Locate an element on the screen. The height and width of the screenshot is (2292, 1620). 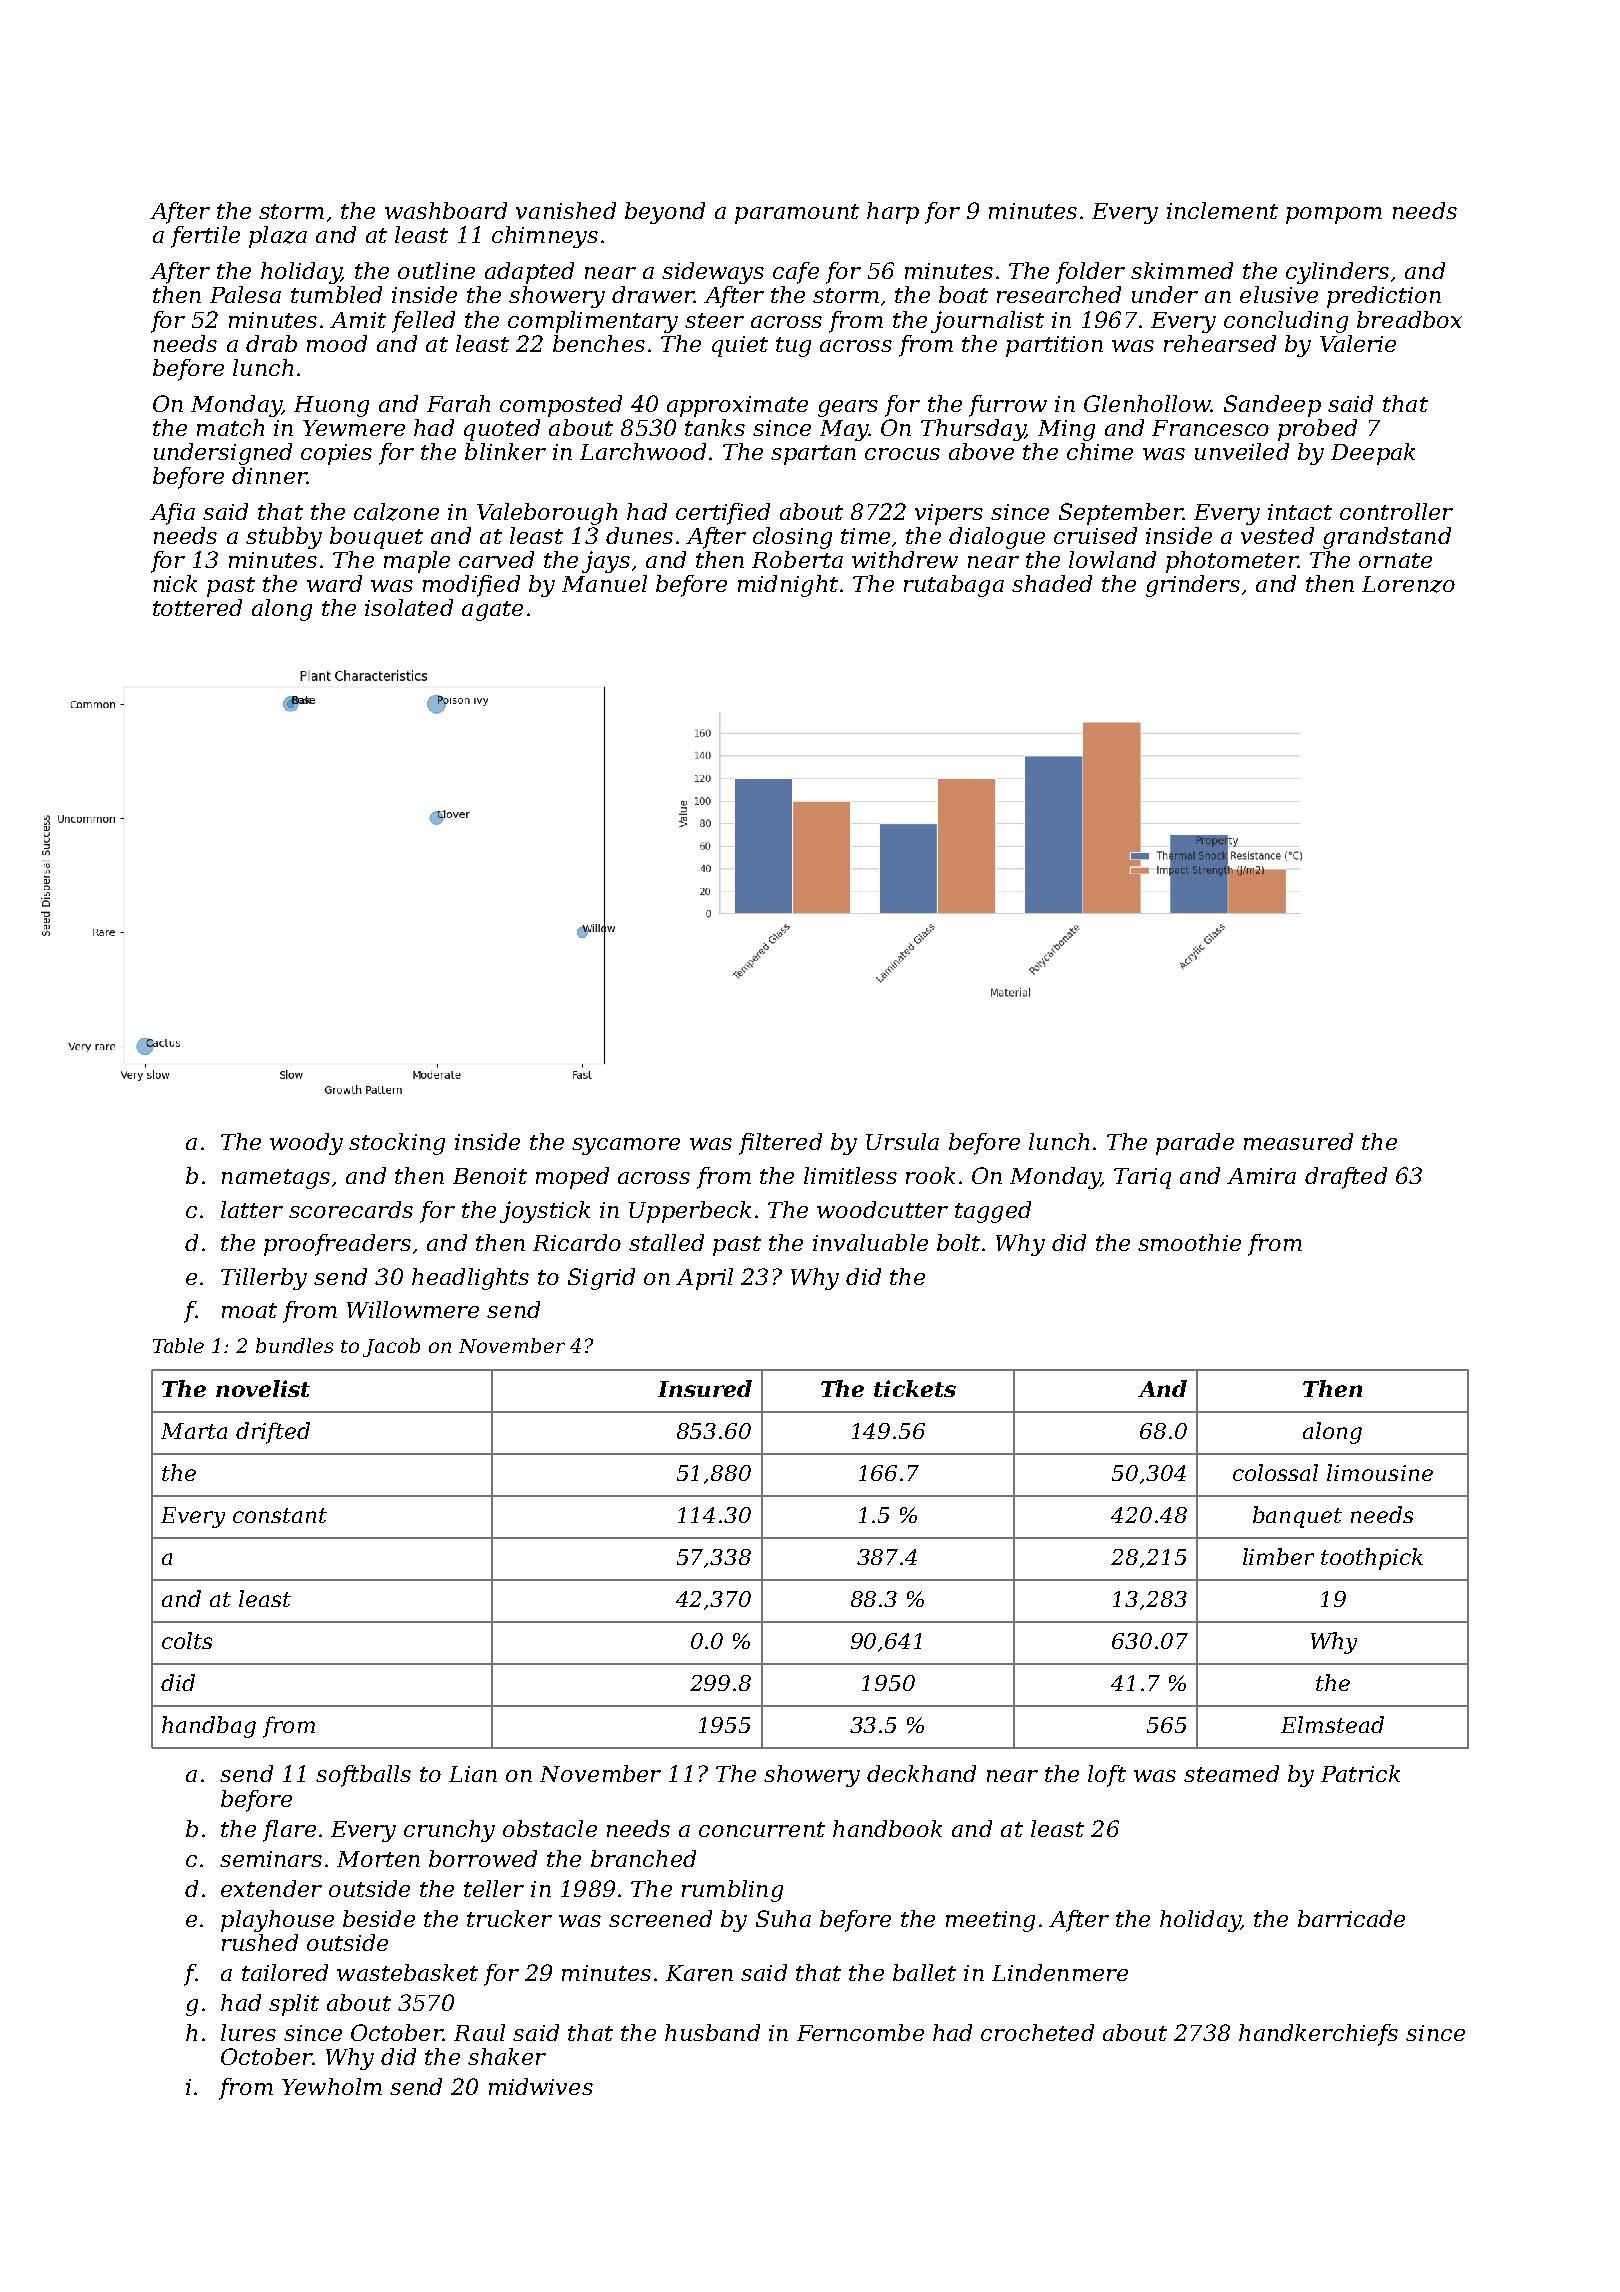
felled is located at coordinates (423, 322).
